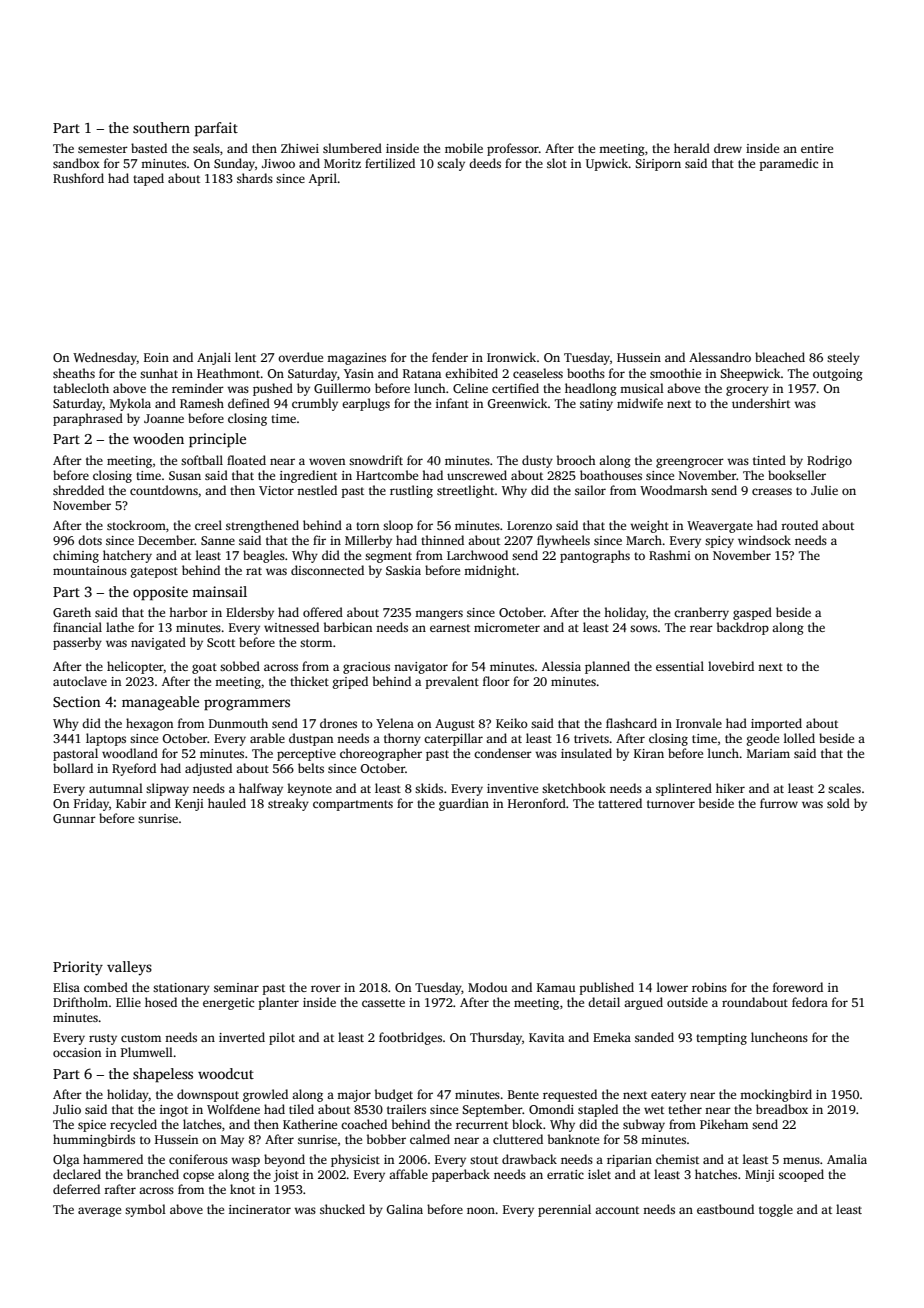 Image resolution: width=924 pixels, height=1308 pixels. Describe the element at coordinates (529, 525) in the image. I see `Lorenzo` at that location.
